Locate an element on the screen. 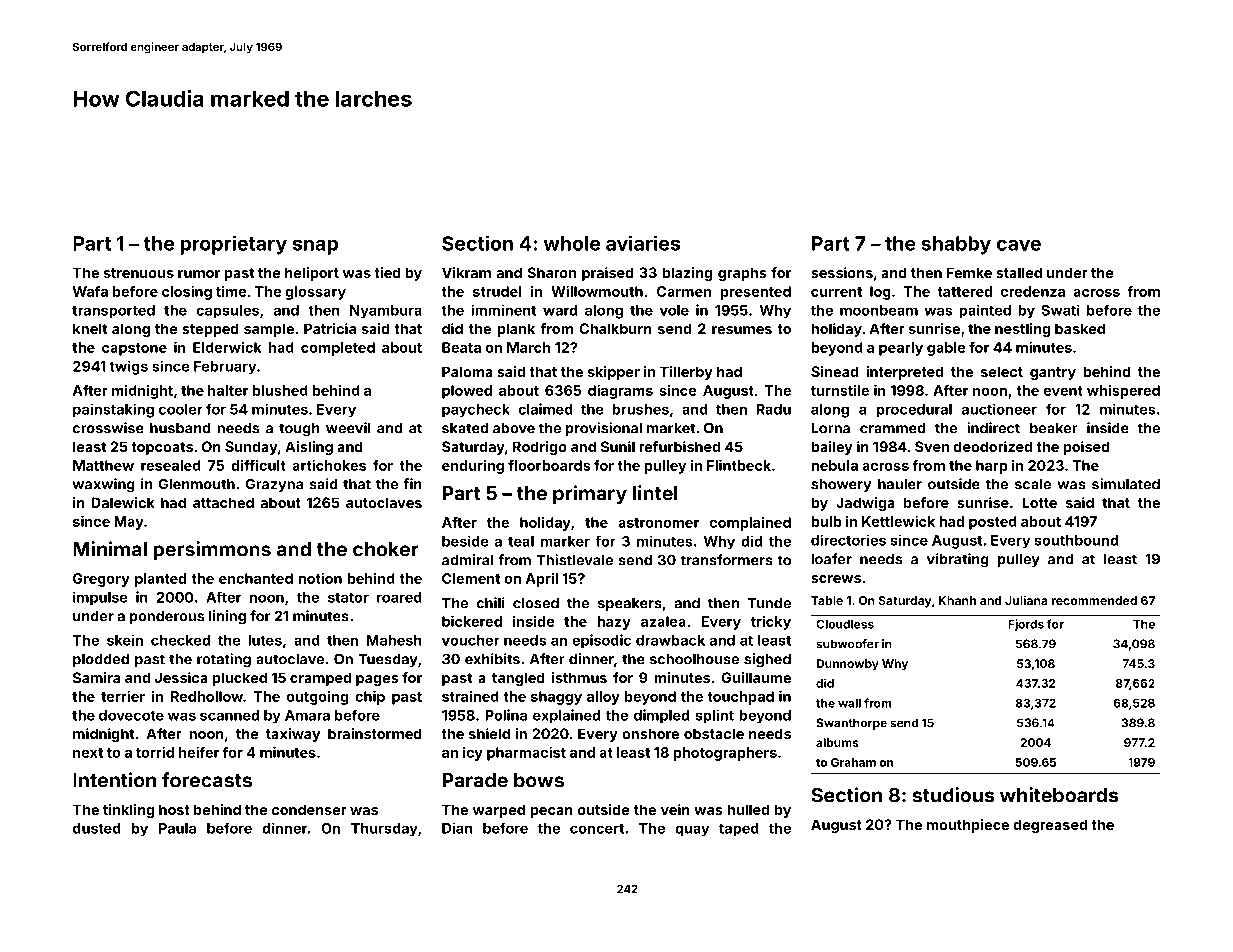 The width and height of the screenshot is (1233, 952). mouthpiece is located at coordinates (968, 826).
